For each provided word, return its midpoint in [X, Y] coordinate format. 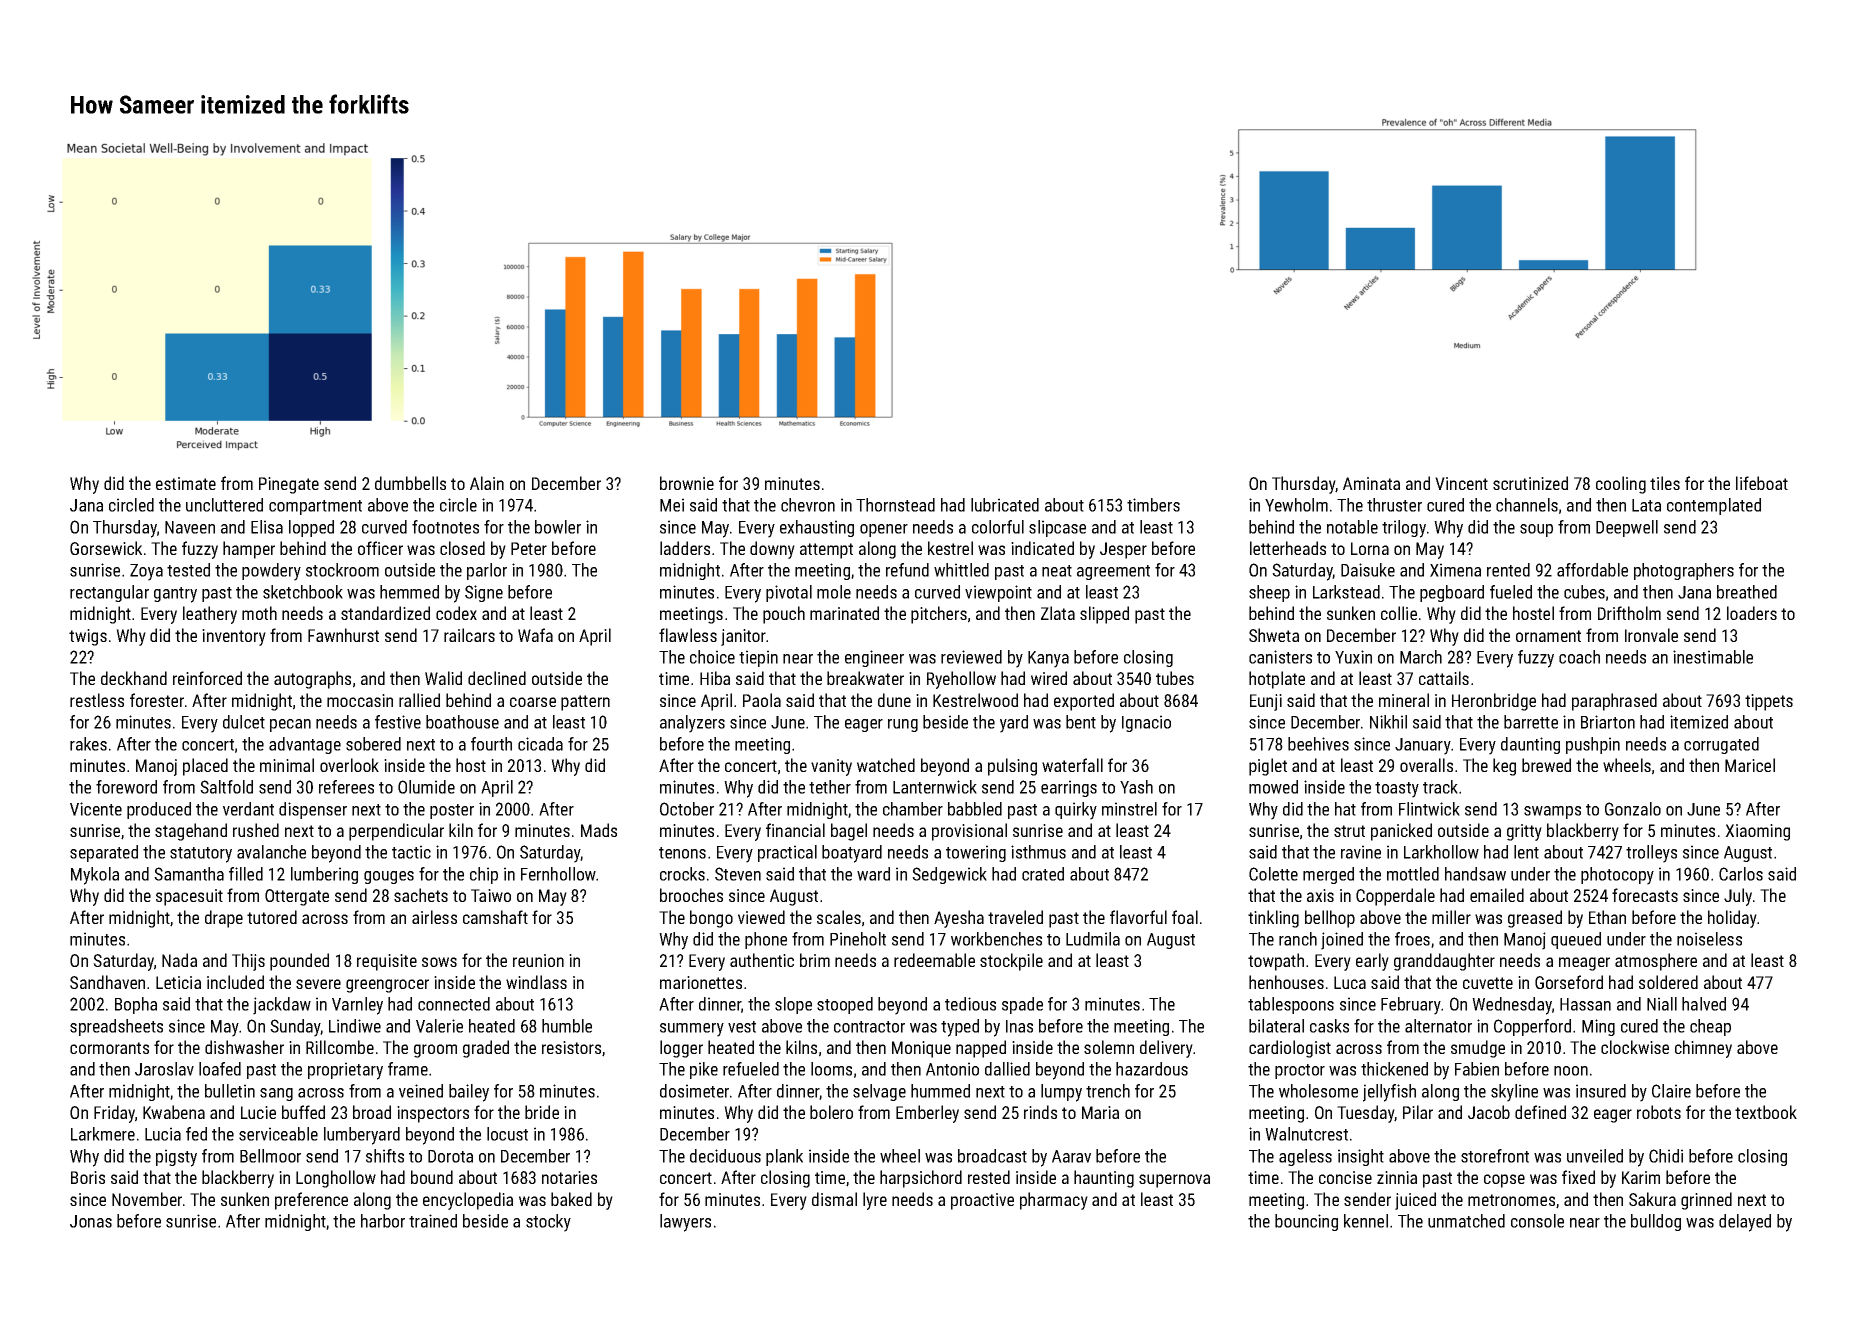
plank [784, 1157]
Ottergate [297, 897]
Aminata [1371, 483]
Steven [738, 874]
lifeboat [1762, 483]
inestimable [1713, 657]
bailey [469, 1093]
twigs [88, 637]
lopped [311, 528]
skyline [1514, 1093]
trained [433, 1221]
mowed [1273, 787]
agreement [1113, 572]
